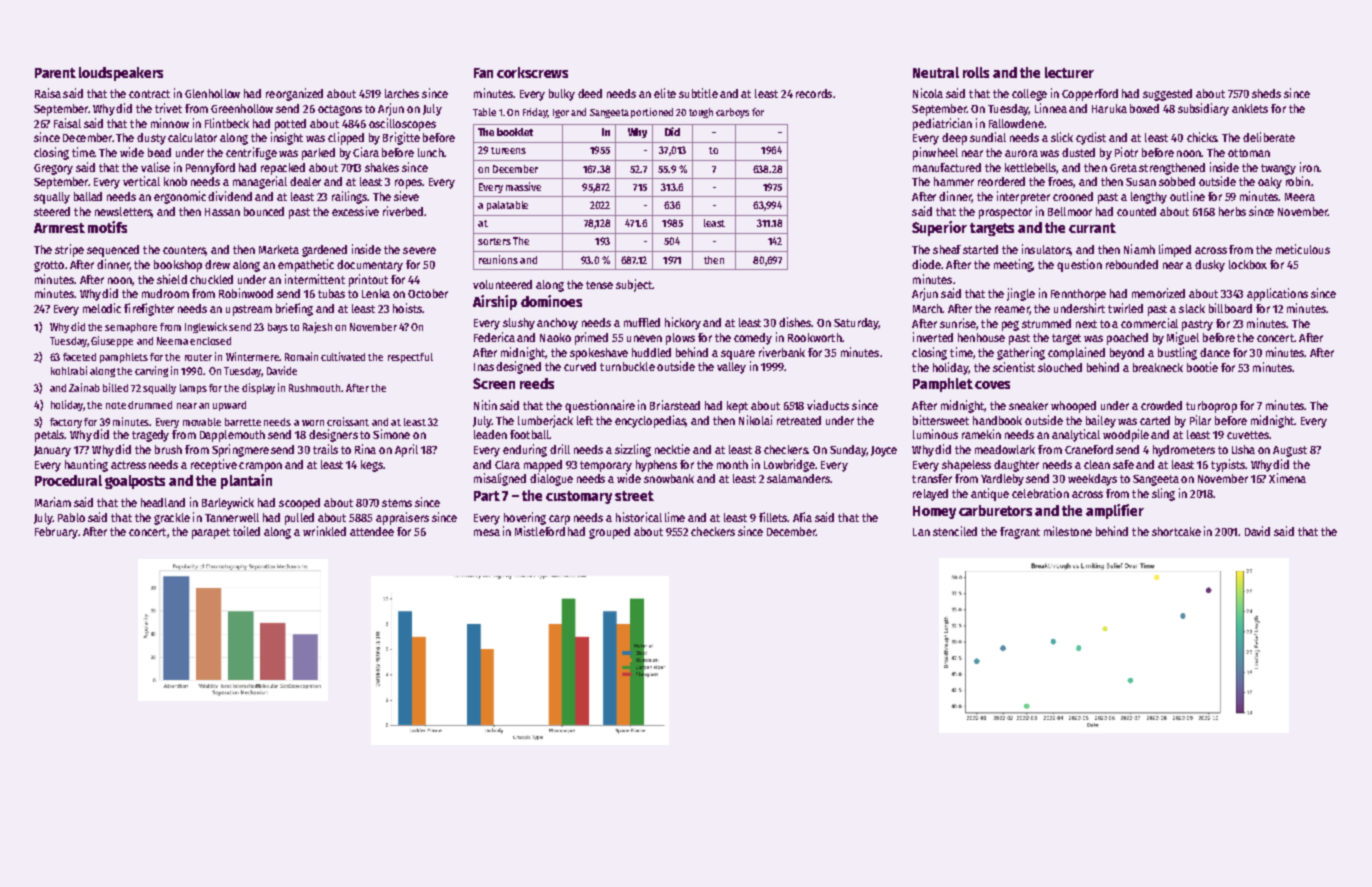 This screenshot has height=887, width=1372. I want to click on dishes, so click(795, 322).
